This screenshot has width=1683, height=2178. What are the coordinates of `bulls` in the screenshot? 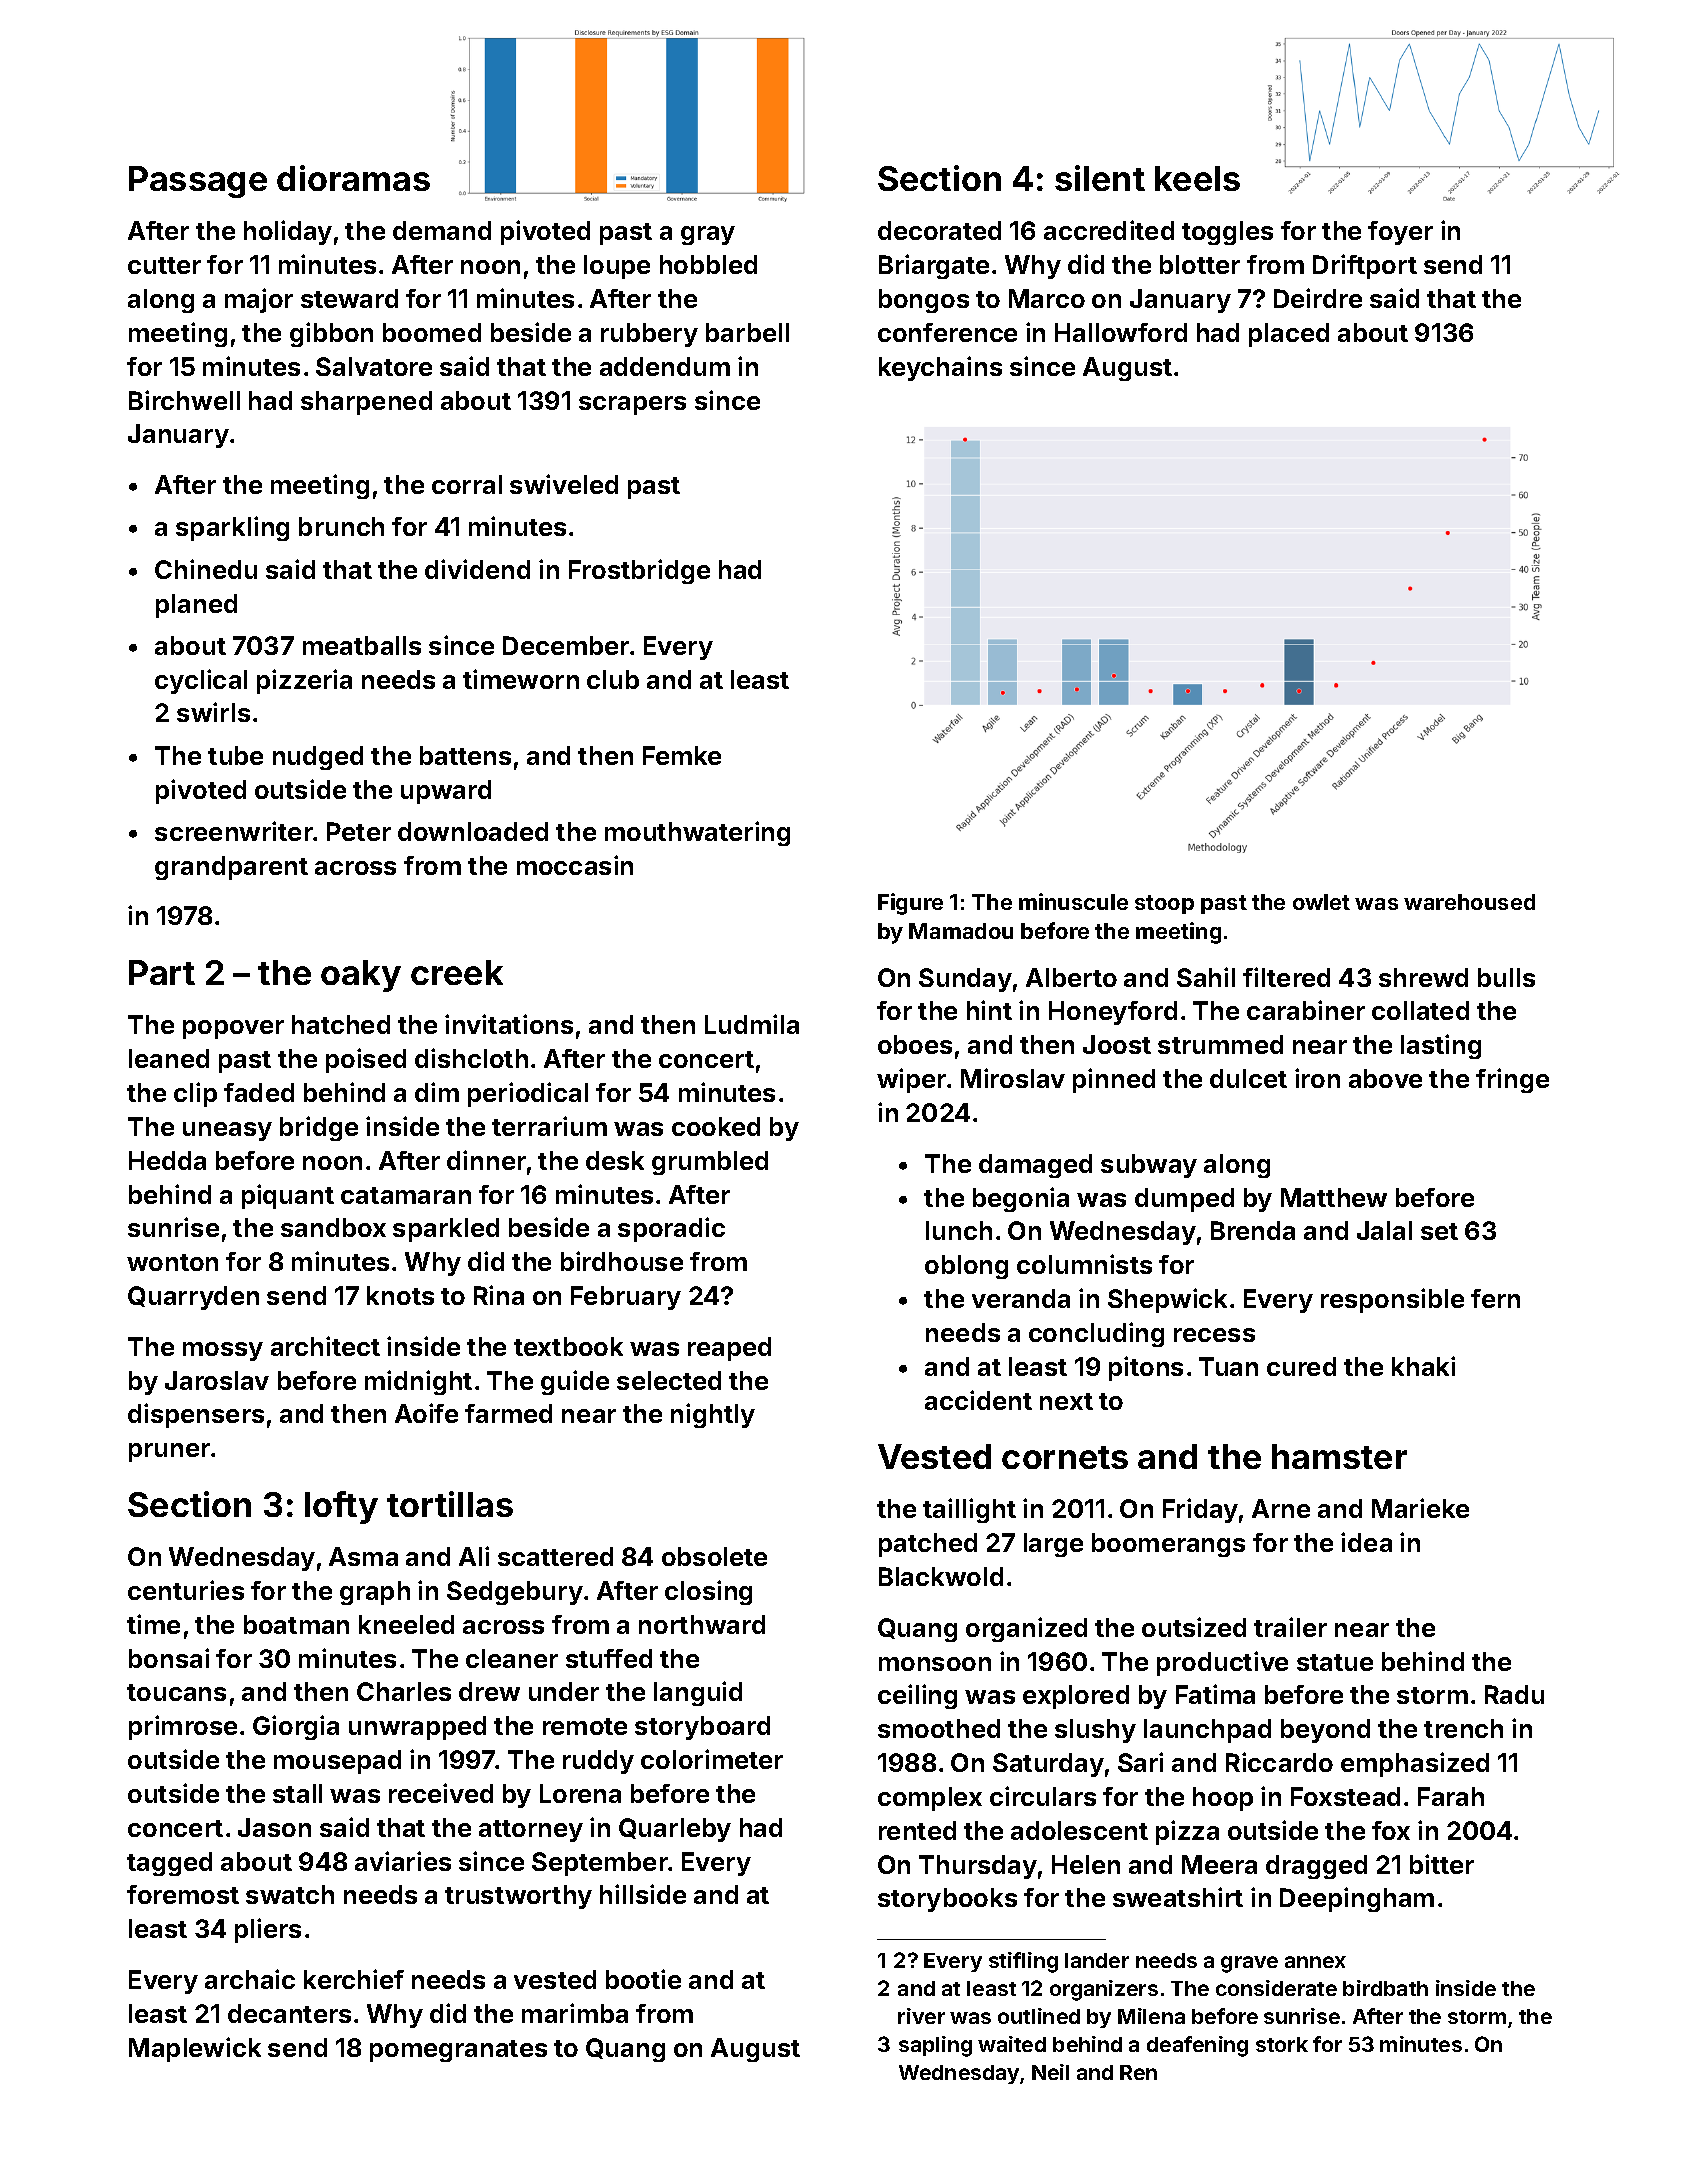 It's located at (1506, 977).
